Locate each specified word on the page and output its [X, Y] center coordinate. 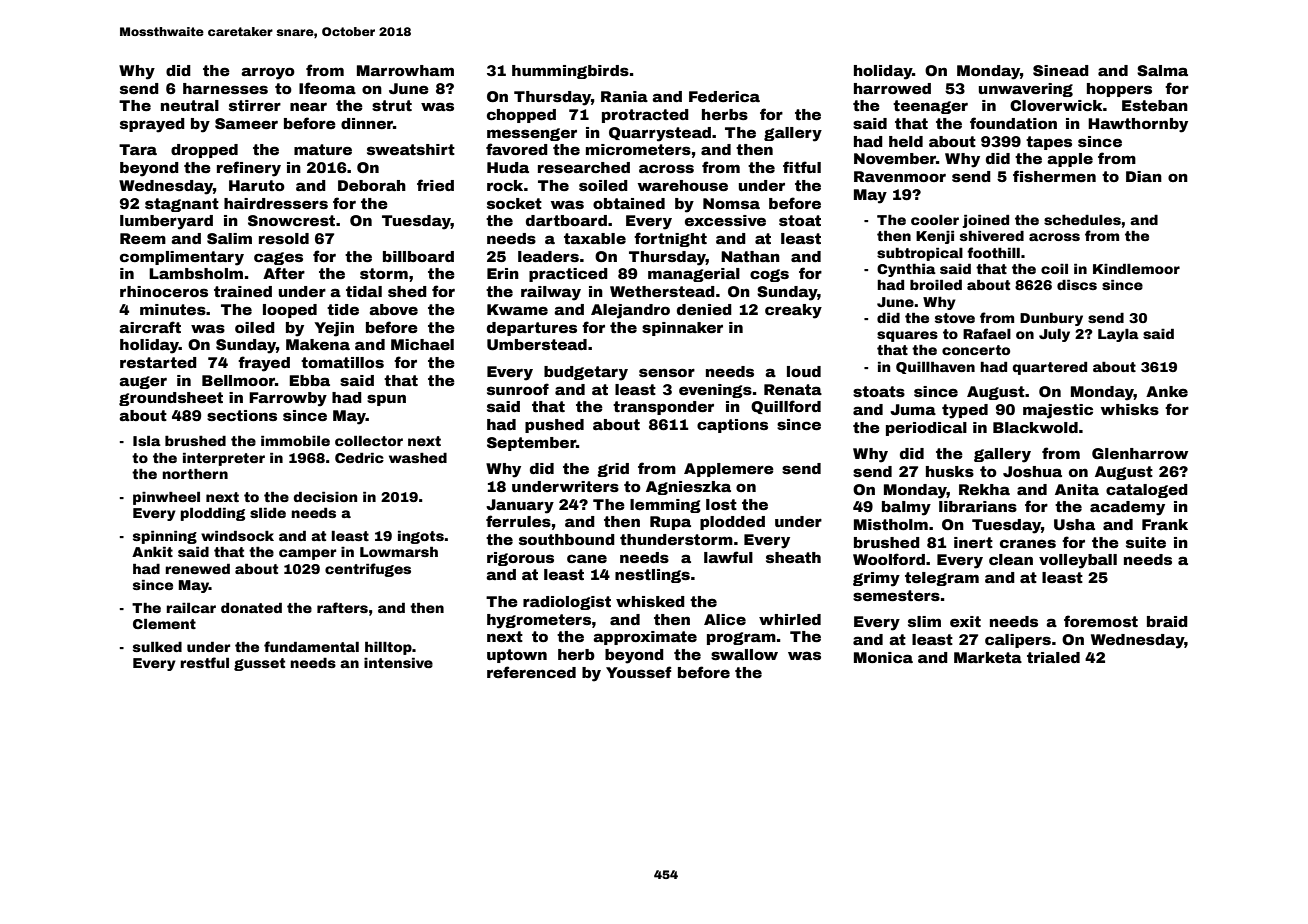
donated [251, 607]
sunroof [518, 389]
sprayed [152, 125]
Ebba [309, 380]
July [1054, 335]
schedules [1082, 220]
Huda [508, 167]
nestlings [652, 576]
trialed [1053, 657]
